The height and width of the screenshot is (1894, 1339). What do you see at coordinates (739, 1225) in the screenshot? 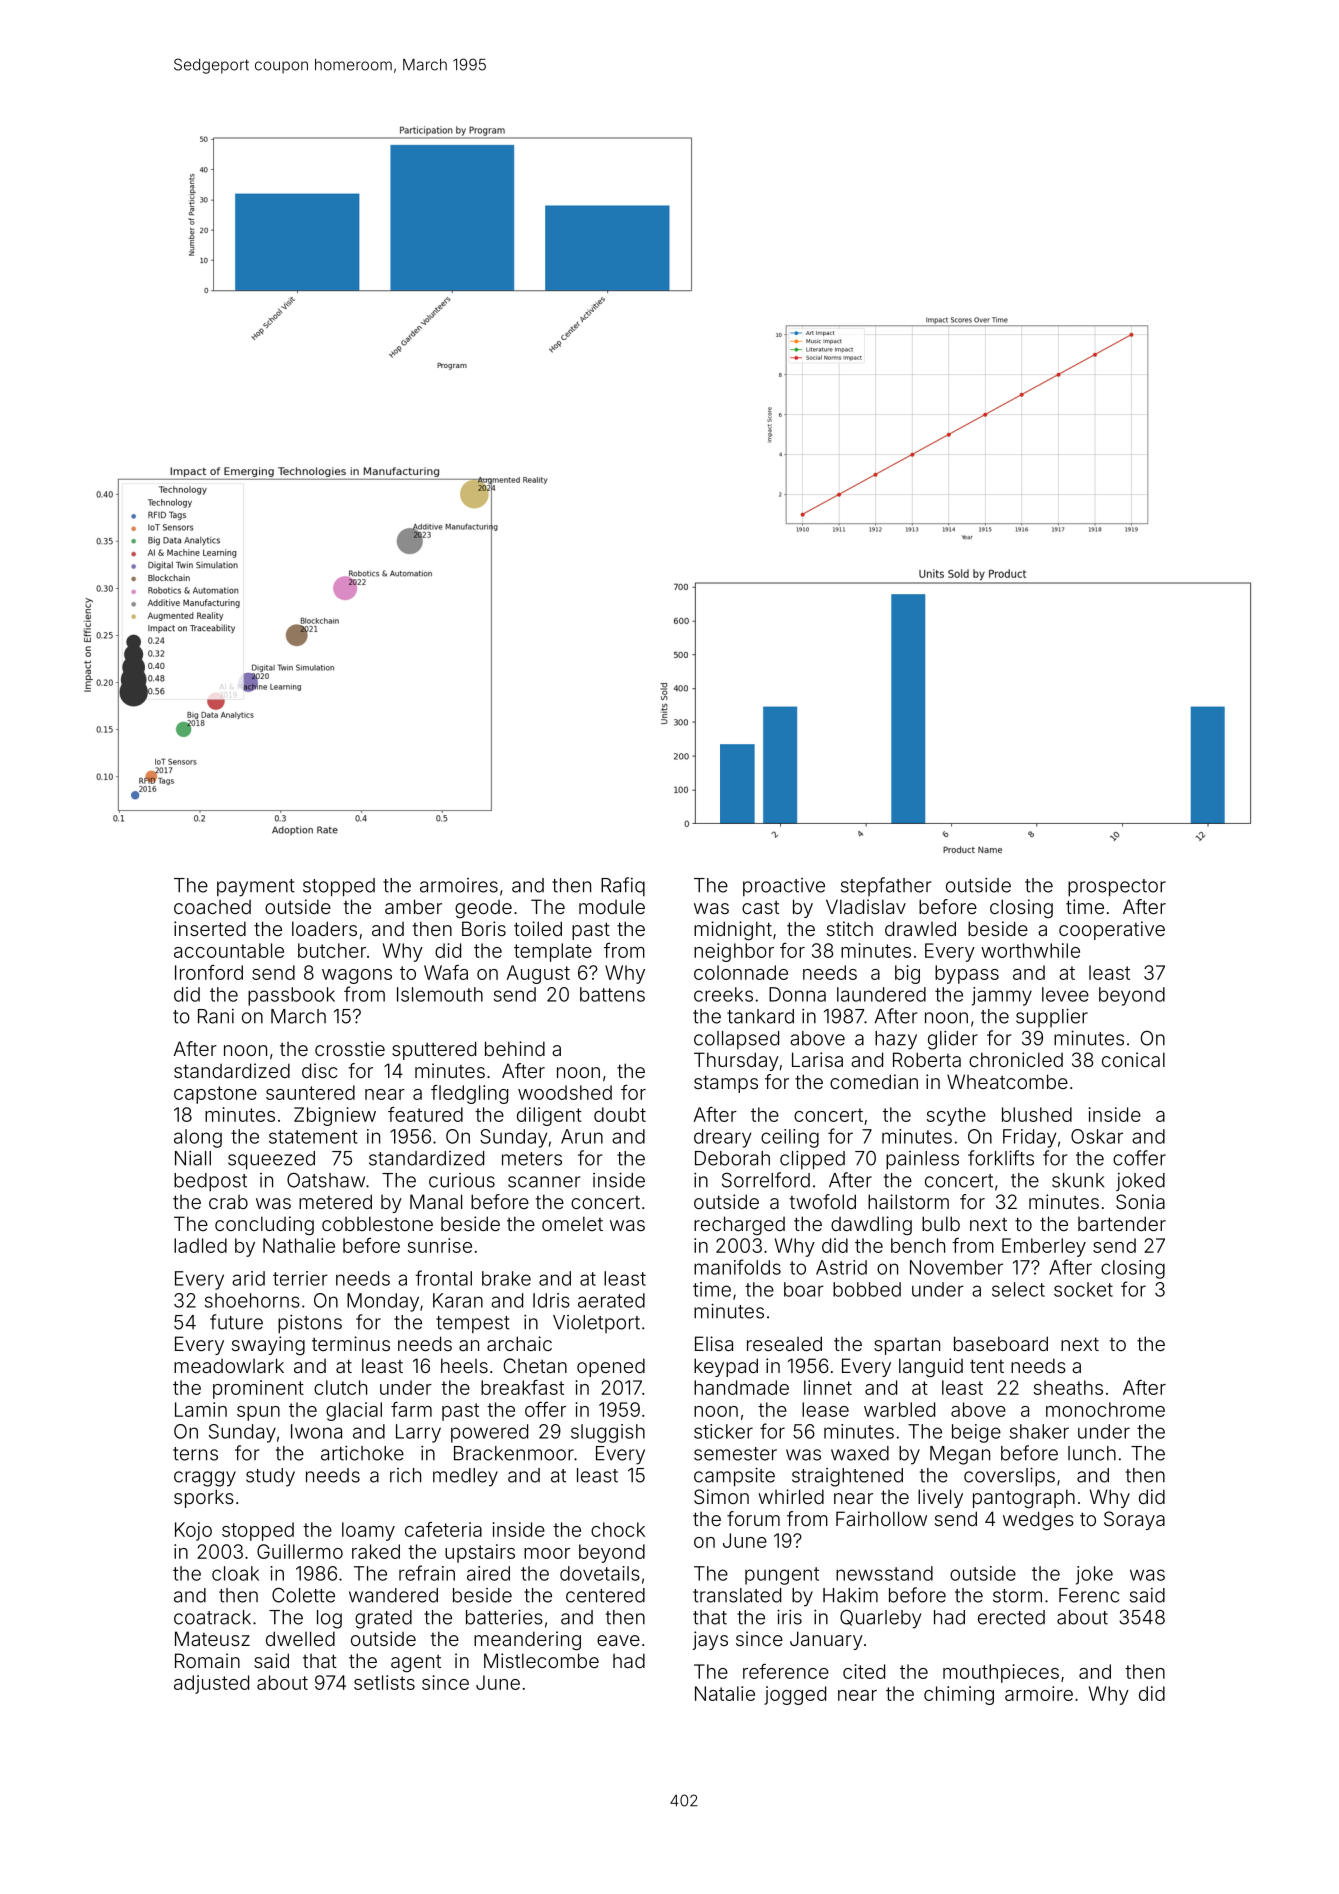
I see `recharged` at bounding box center [739, 1225].
